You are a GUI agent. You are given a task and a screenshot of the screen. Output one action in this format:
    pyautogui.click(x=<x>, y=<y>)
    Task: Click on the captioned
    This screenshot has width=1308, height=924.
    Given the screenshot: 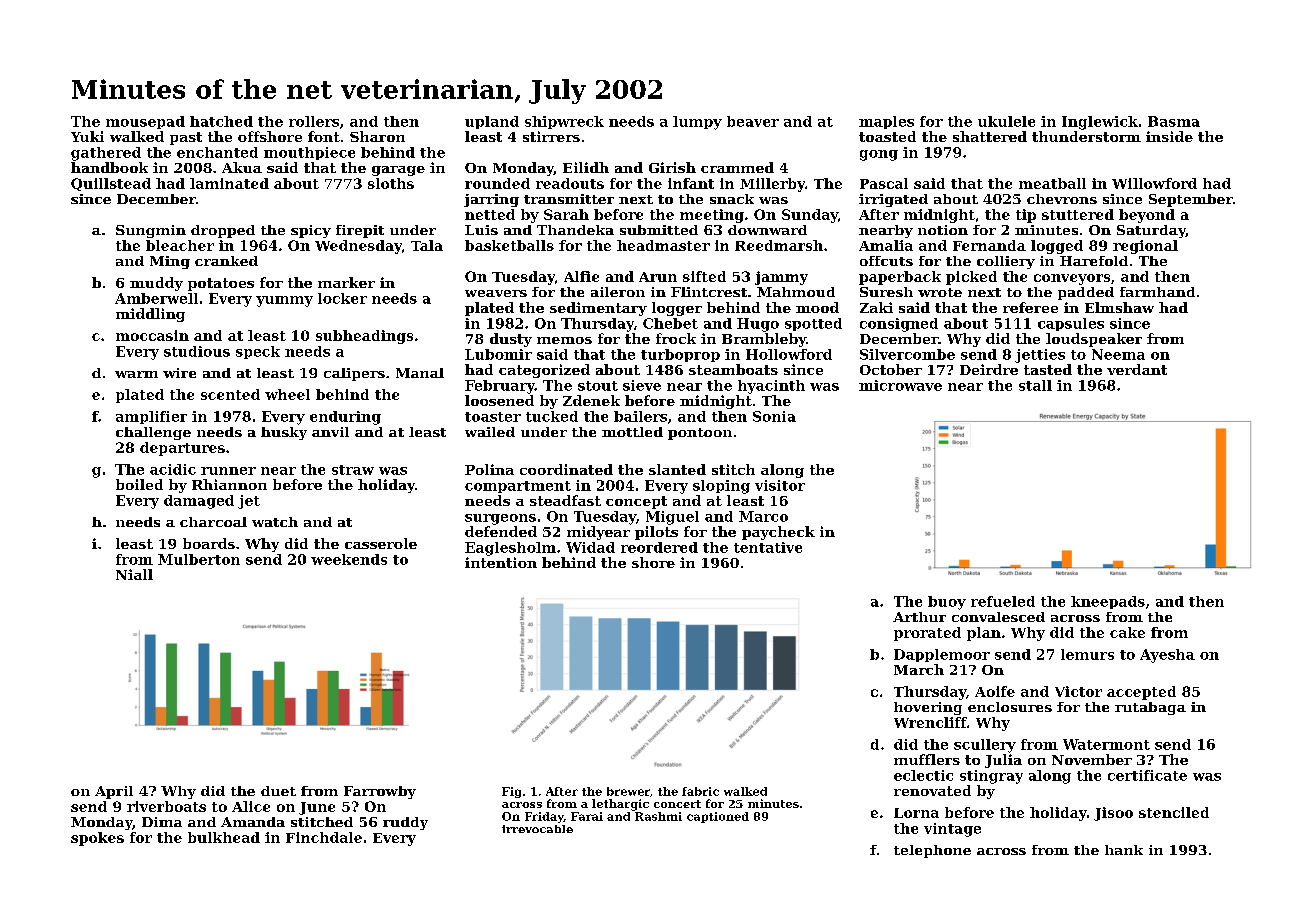 What is the action you would take?
    pyautogui.click(x=718, y=817)
